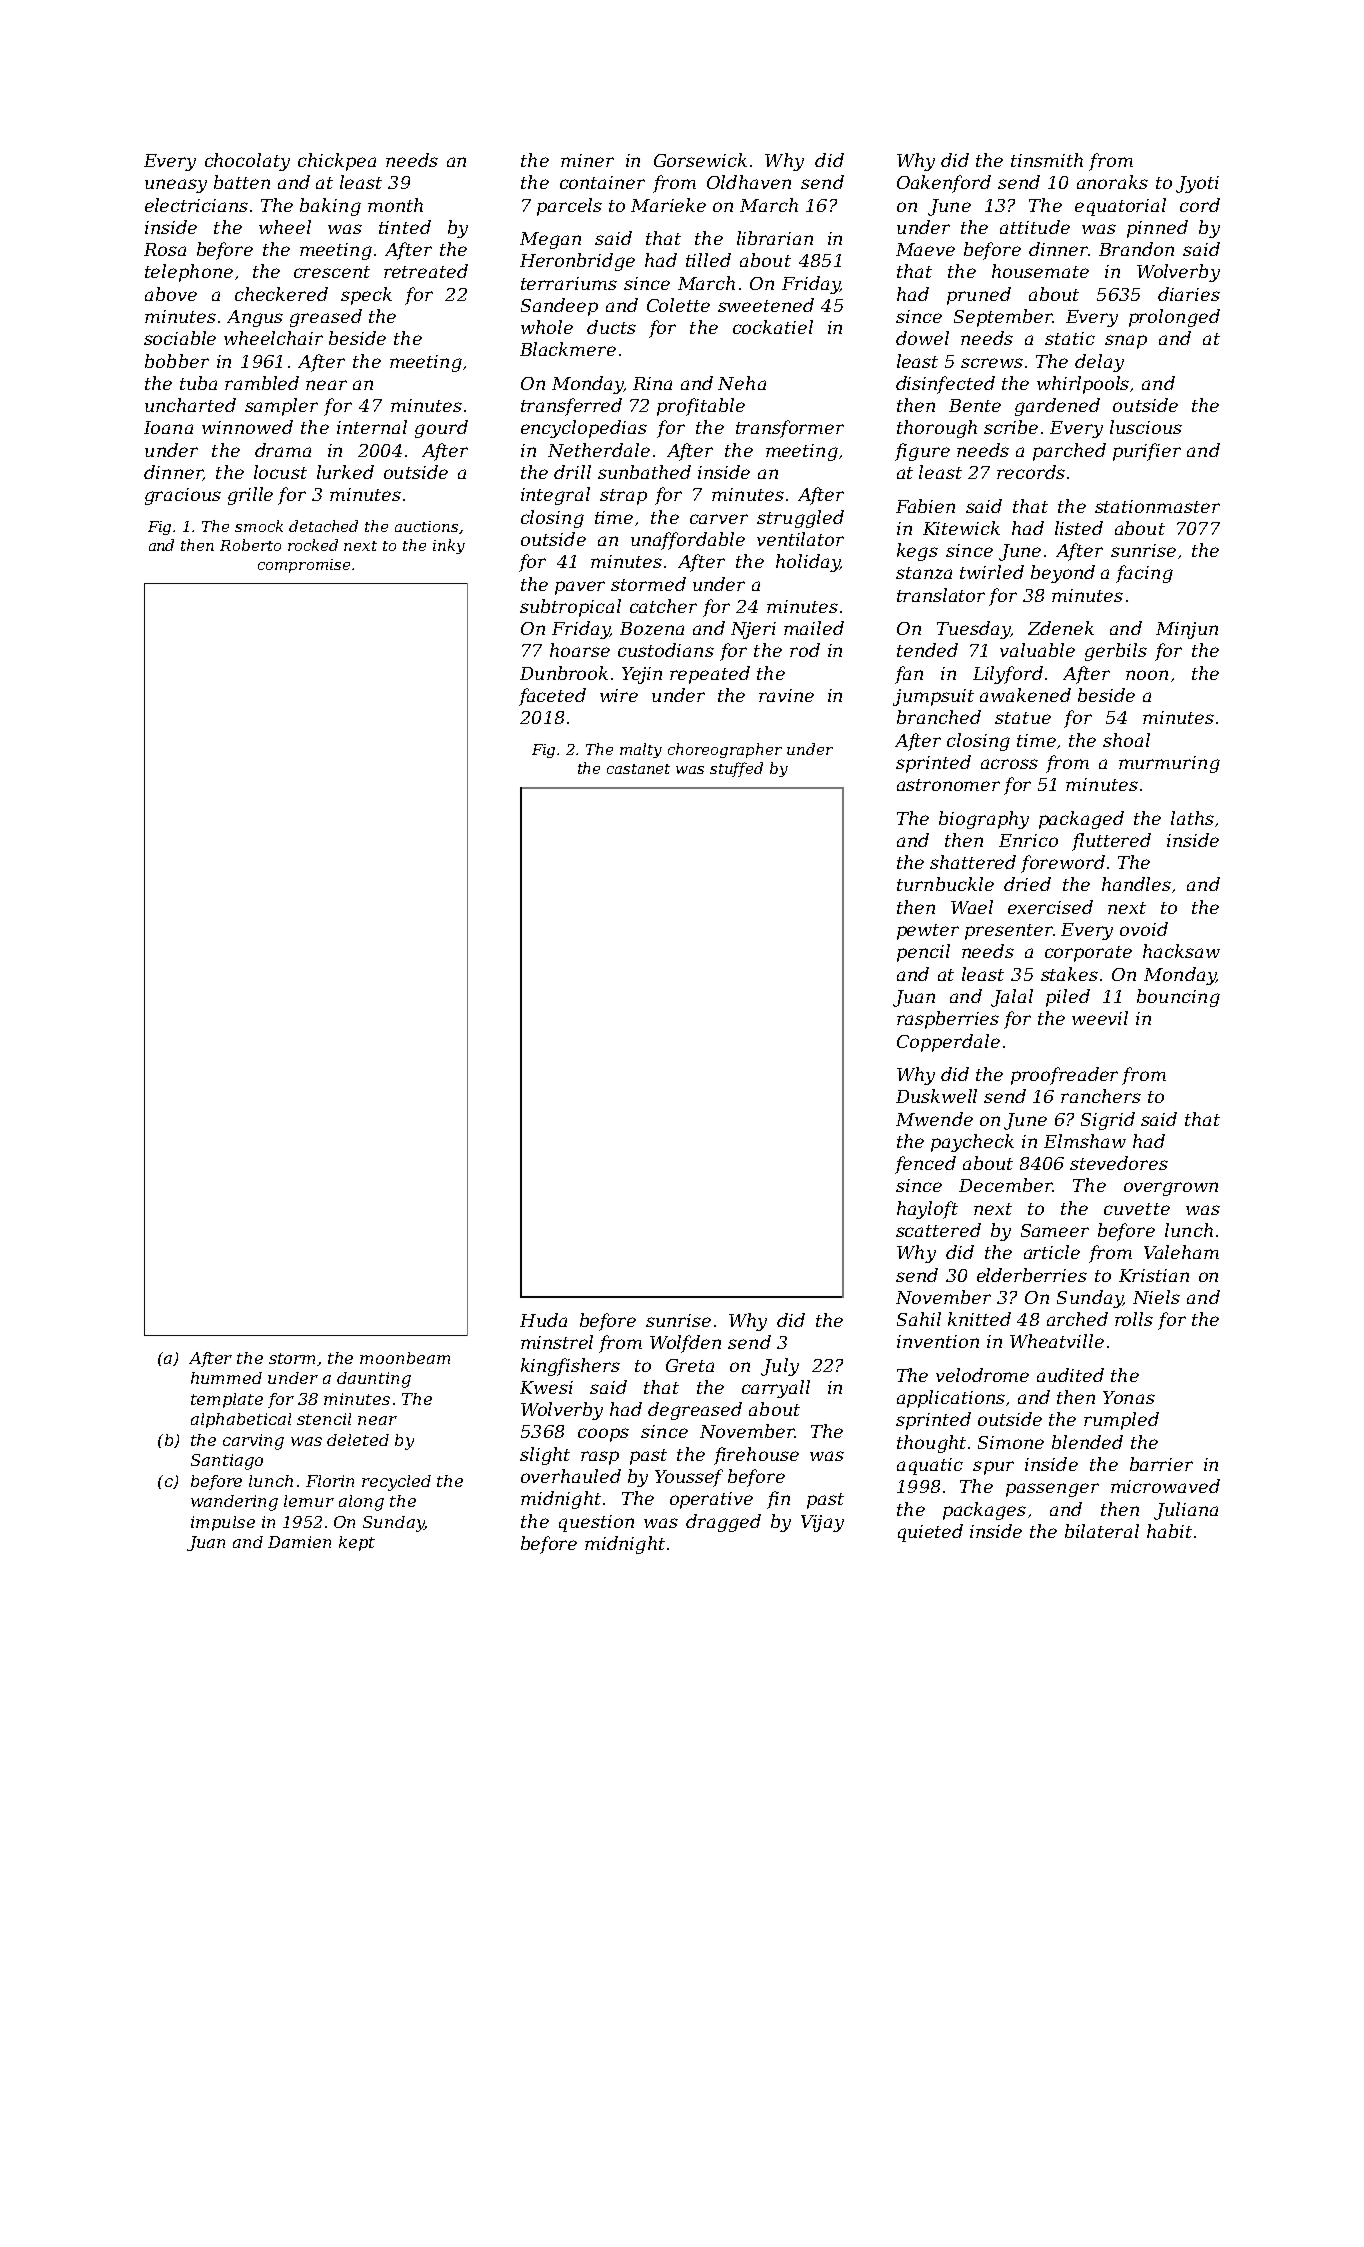 The image size is (1364, 2247). Describe the element at coordinates (226, 1378) in the screenshot. I see `hummed` at that location.
